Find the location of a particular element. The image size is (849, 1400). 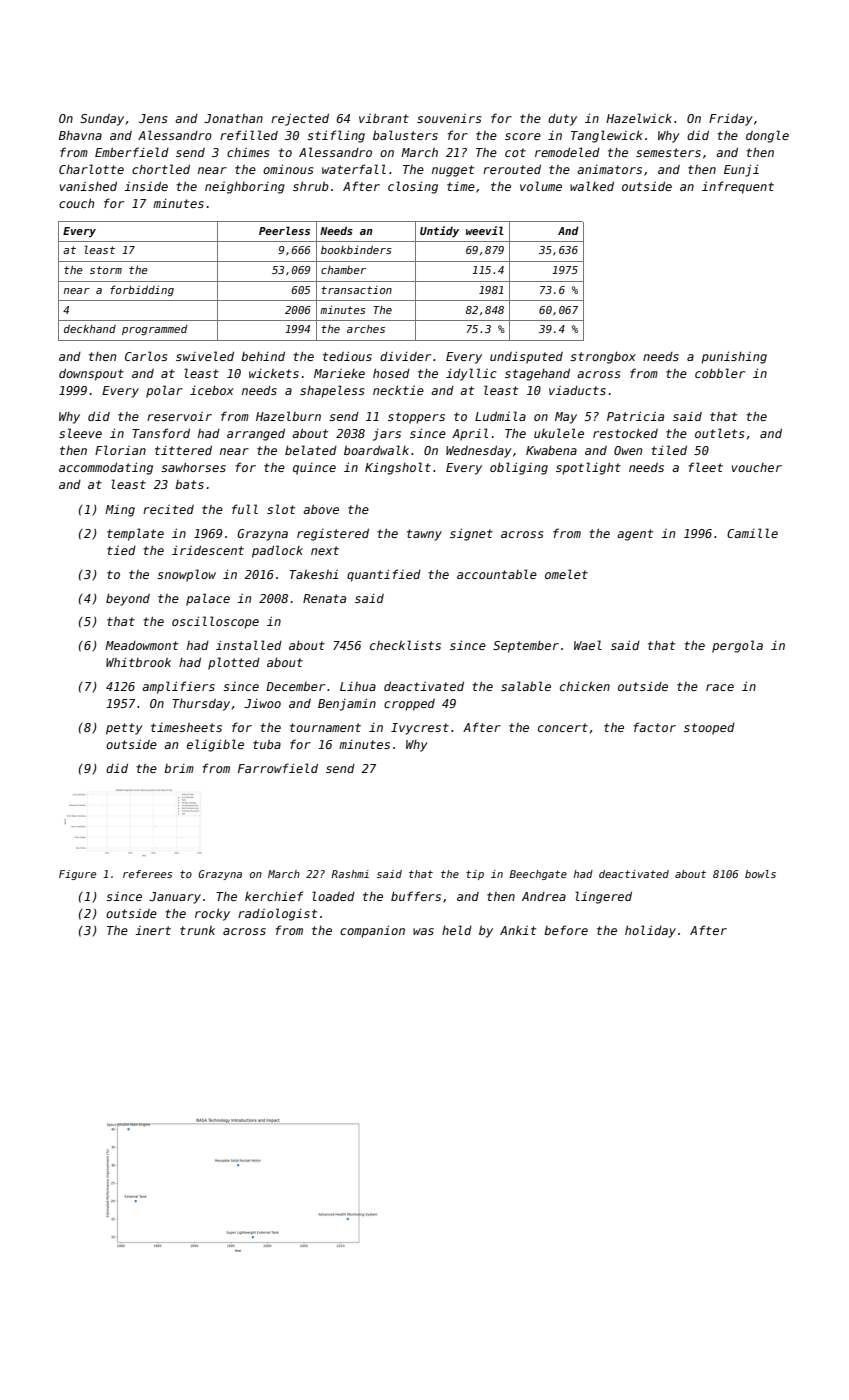

bowls is located at coordinates (760, 874).
